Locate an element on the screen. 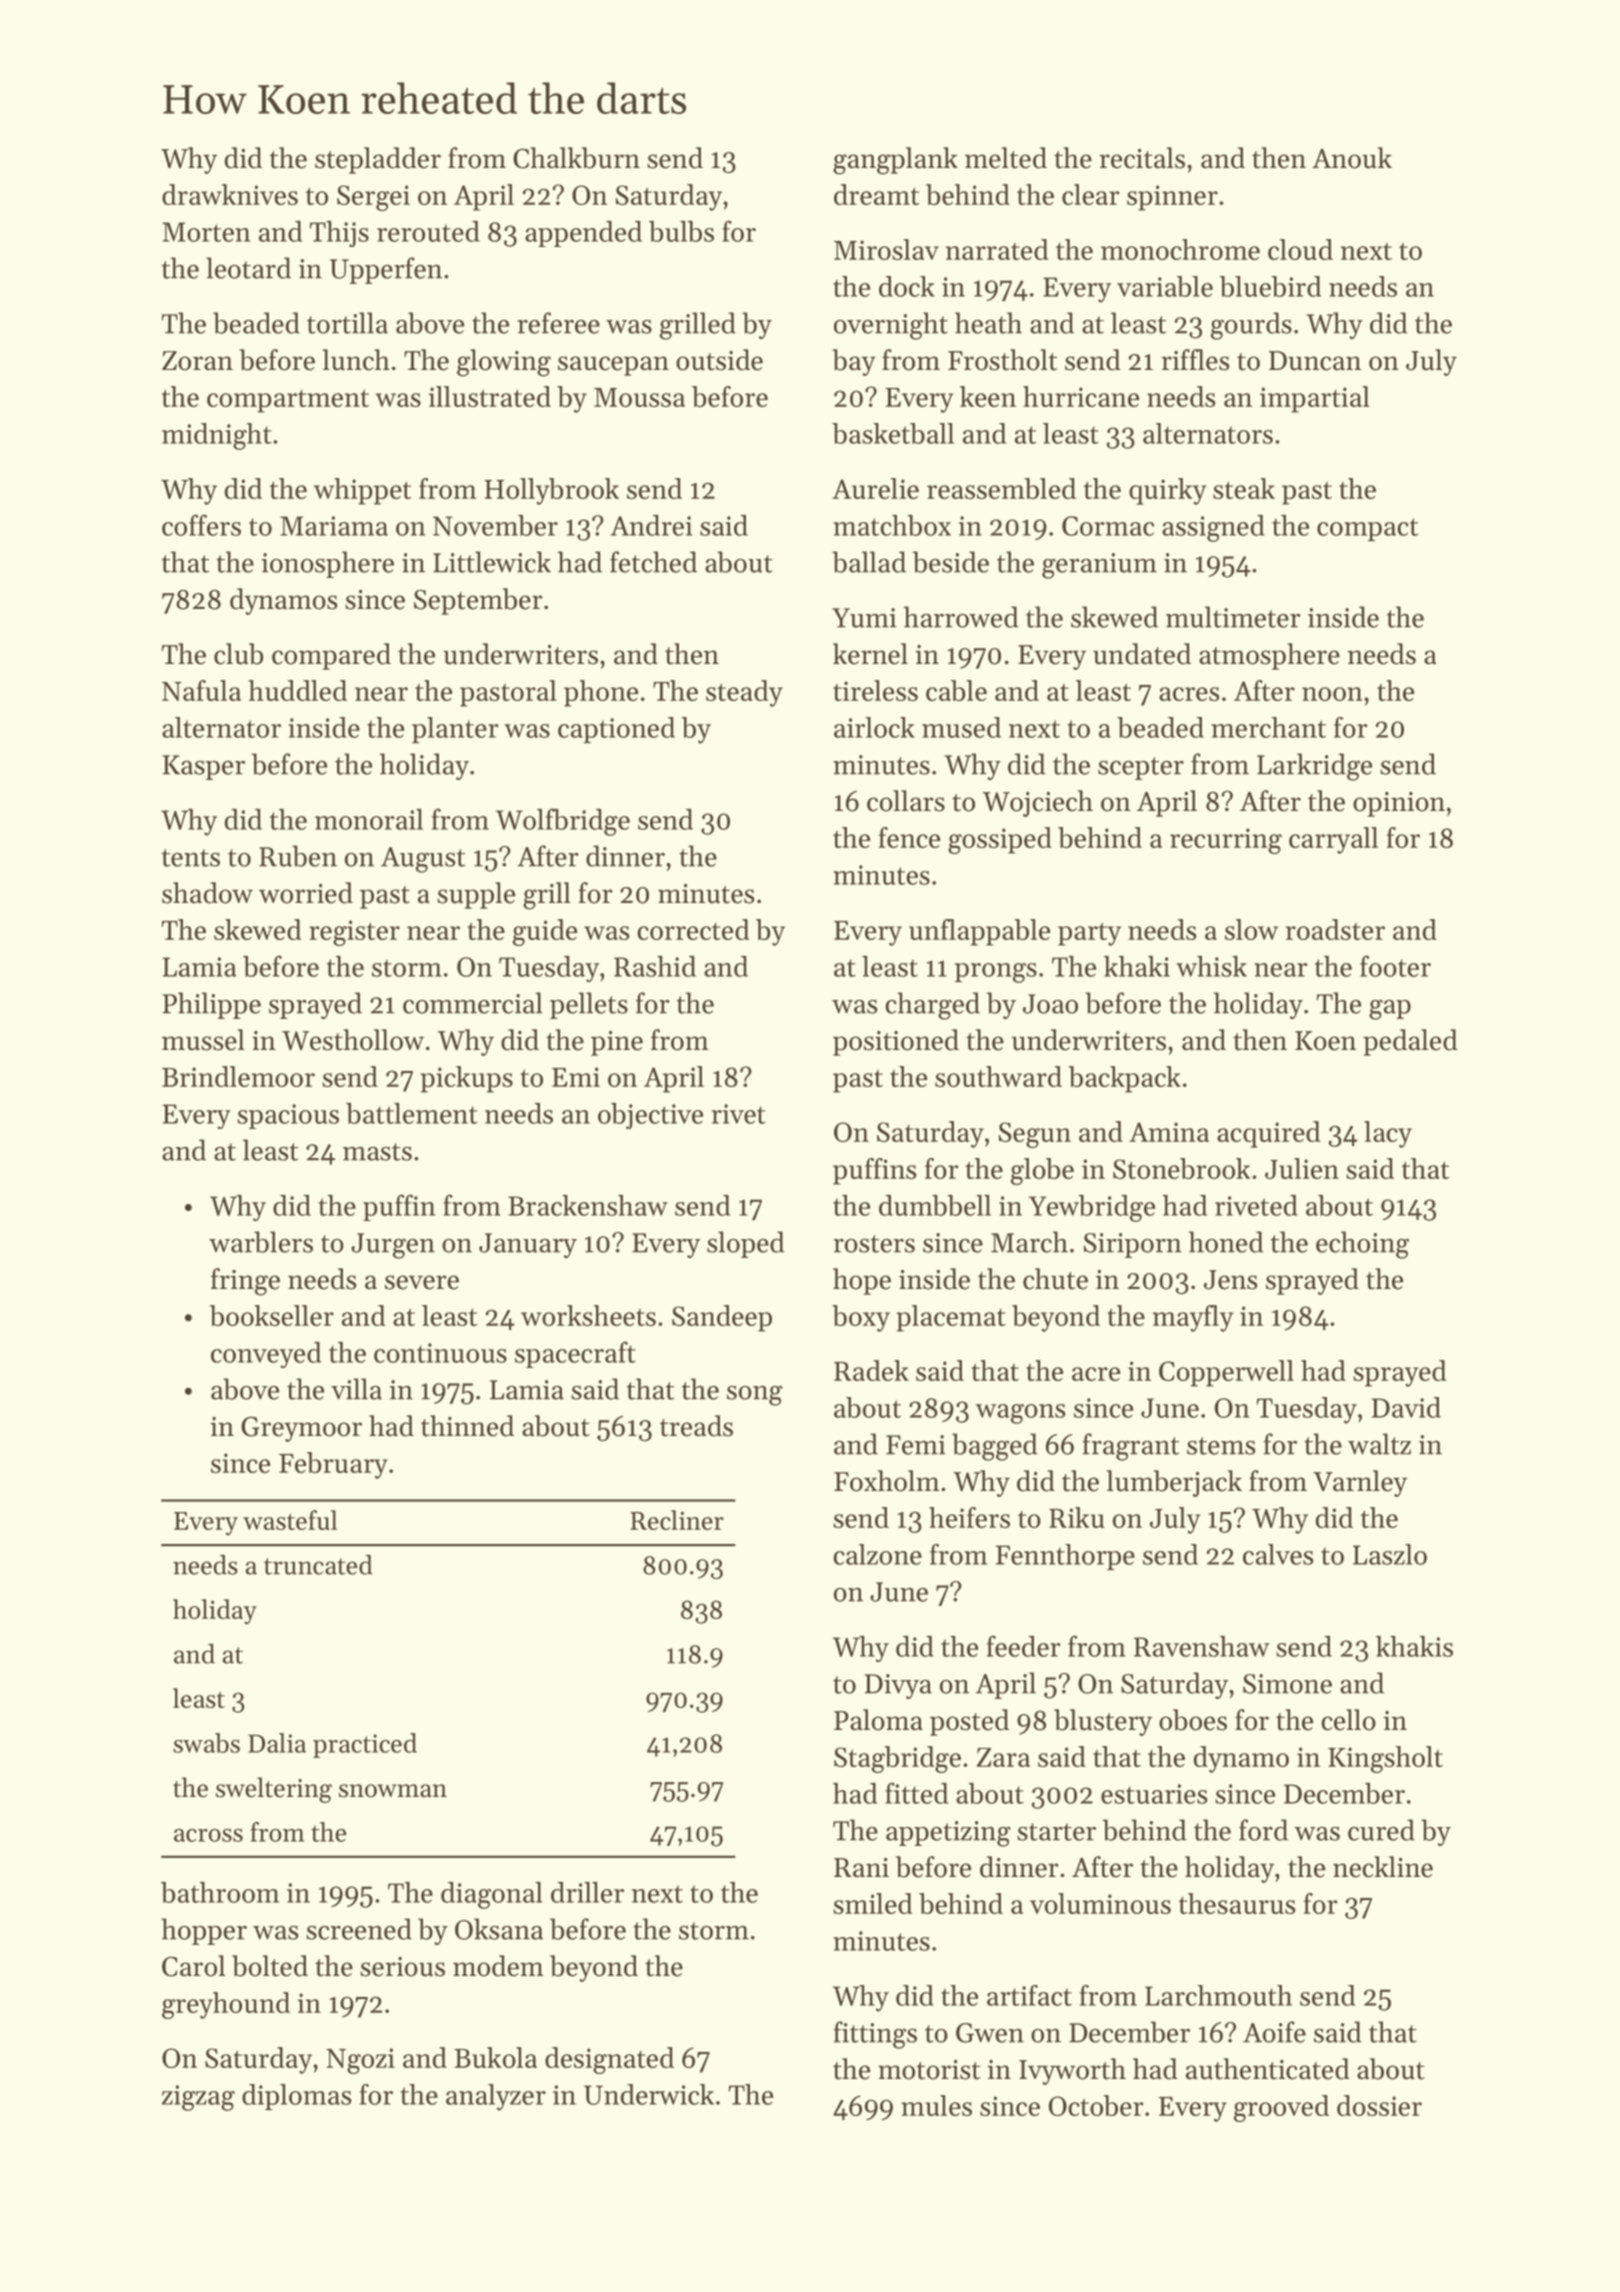 The width and height of the screenshot is (1620, 2292). dreamt is located at coordinates (876, 194).
